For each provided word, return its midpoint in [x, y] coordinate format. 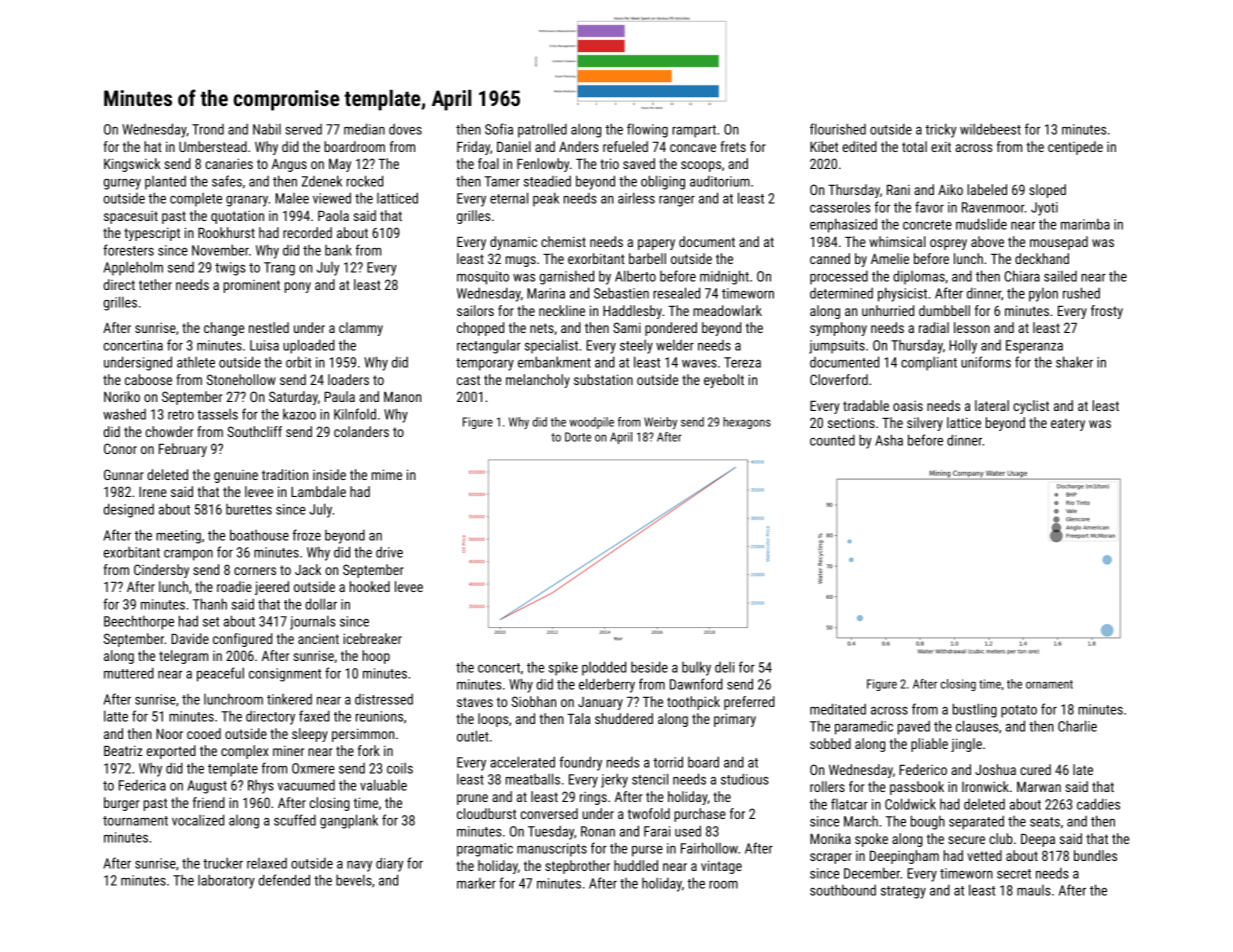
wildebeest [990, 129]
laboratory [226, 882]
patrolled [542, 130]
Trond [208, 129]
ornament [1049, 684]
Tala [578, 718]
